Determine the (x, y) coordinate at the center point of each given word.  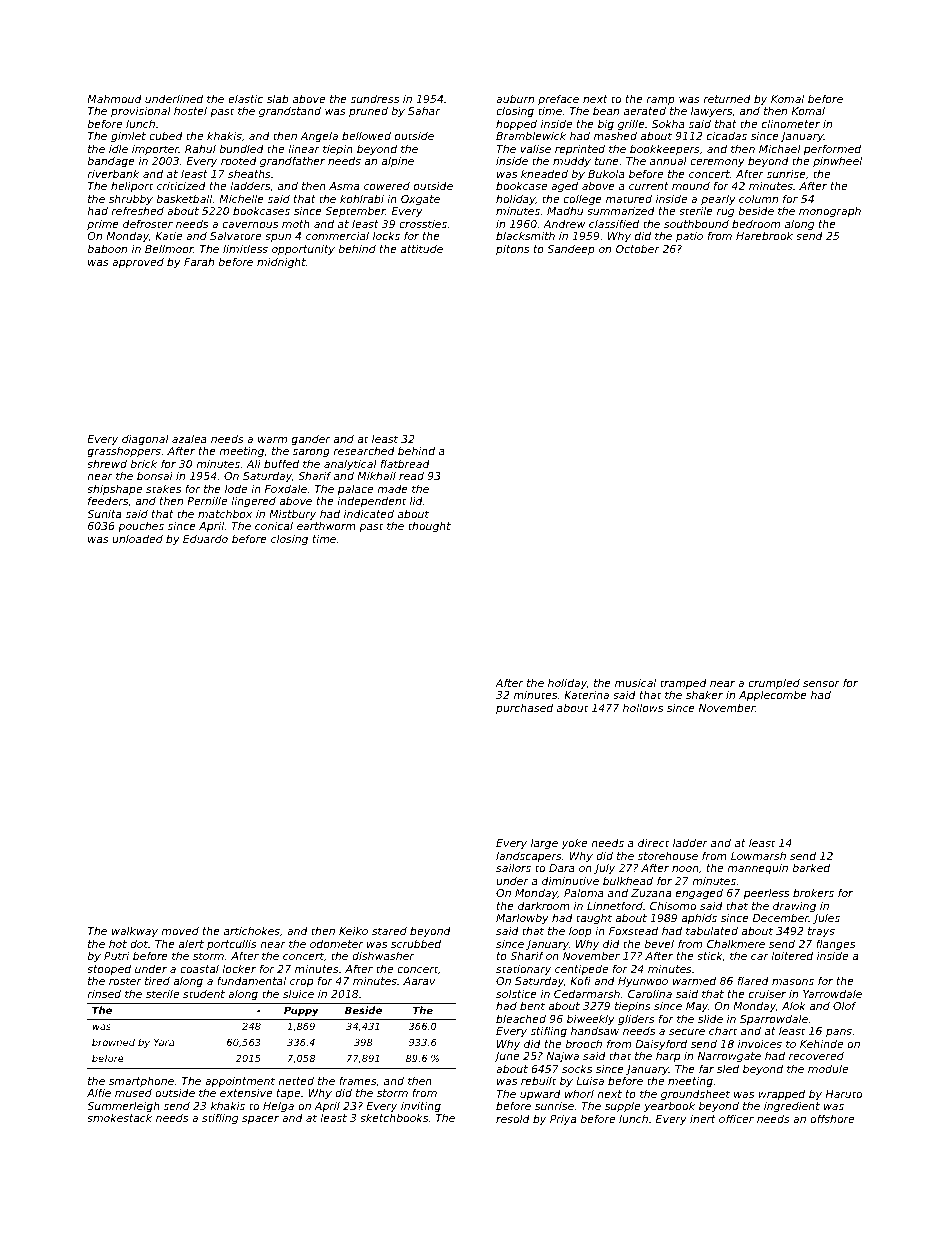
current (649, 186)
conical (274, 525)
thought (429, 526)
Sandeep (571, 250)
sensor (821, 684)
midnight (281, 263)
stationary (523, 969)
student (204, 994)
